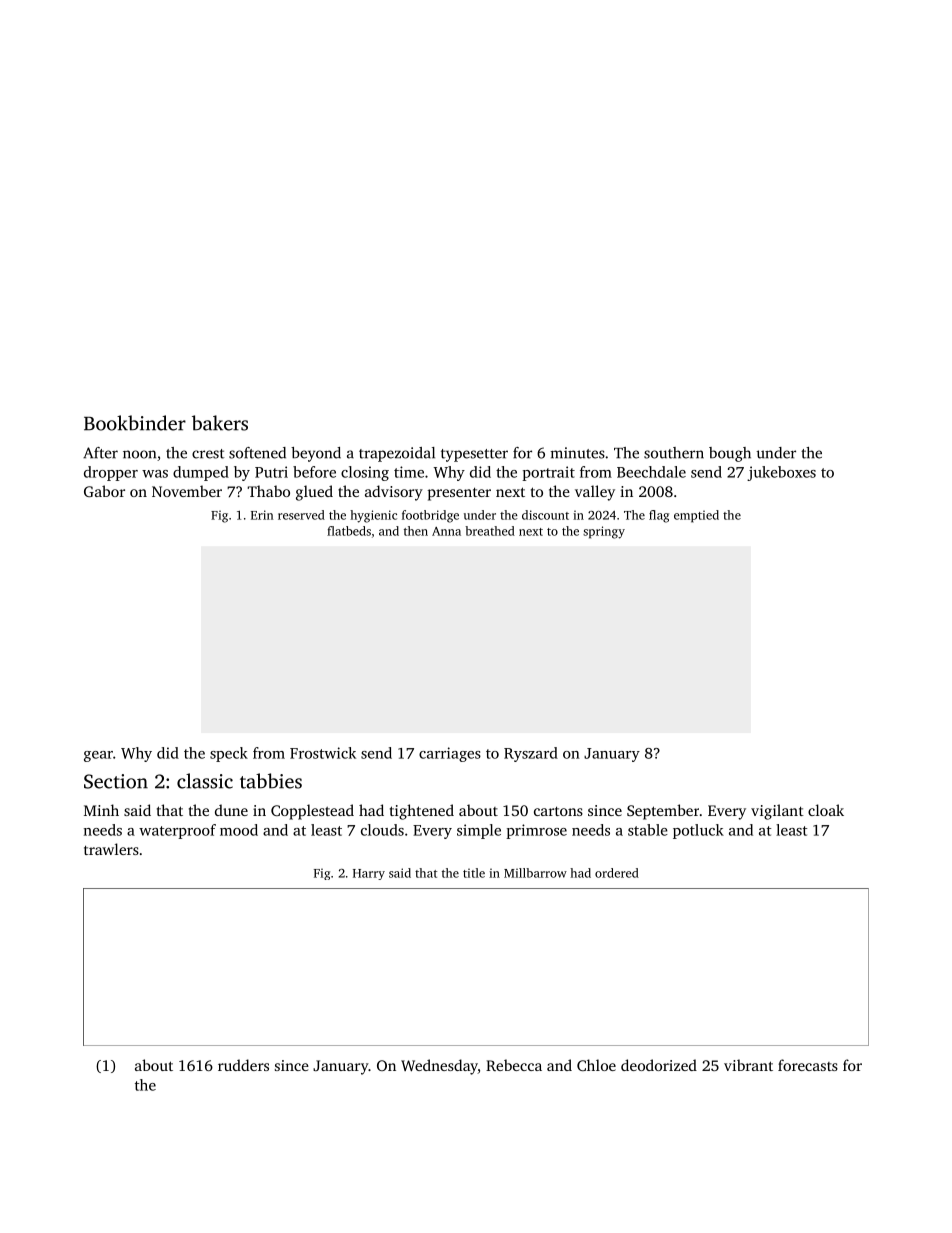  I want to click on title, so click(474, 873).
